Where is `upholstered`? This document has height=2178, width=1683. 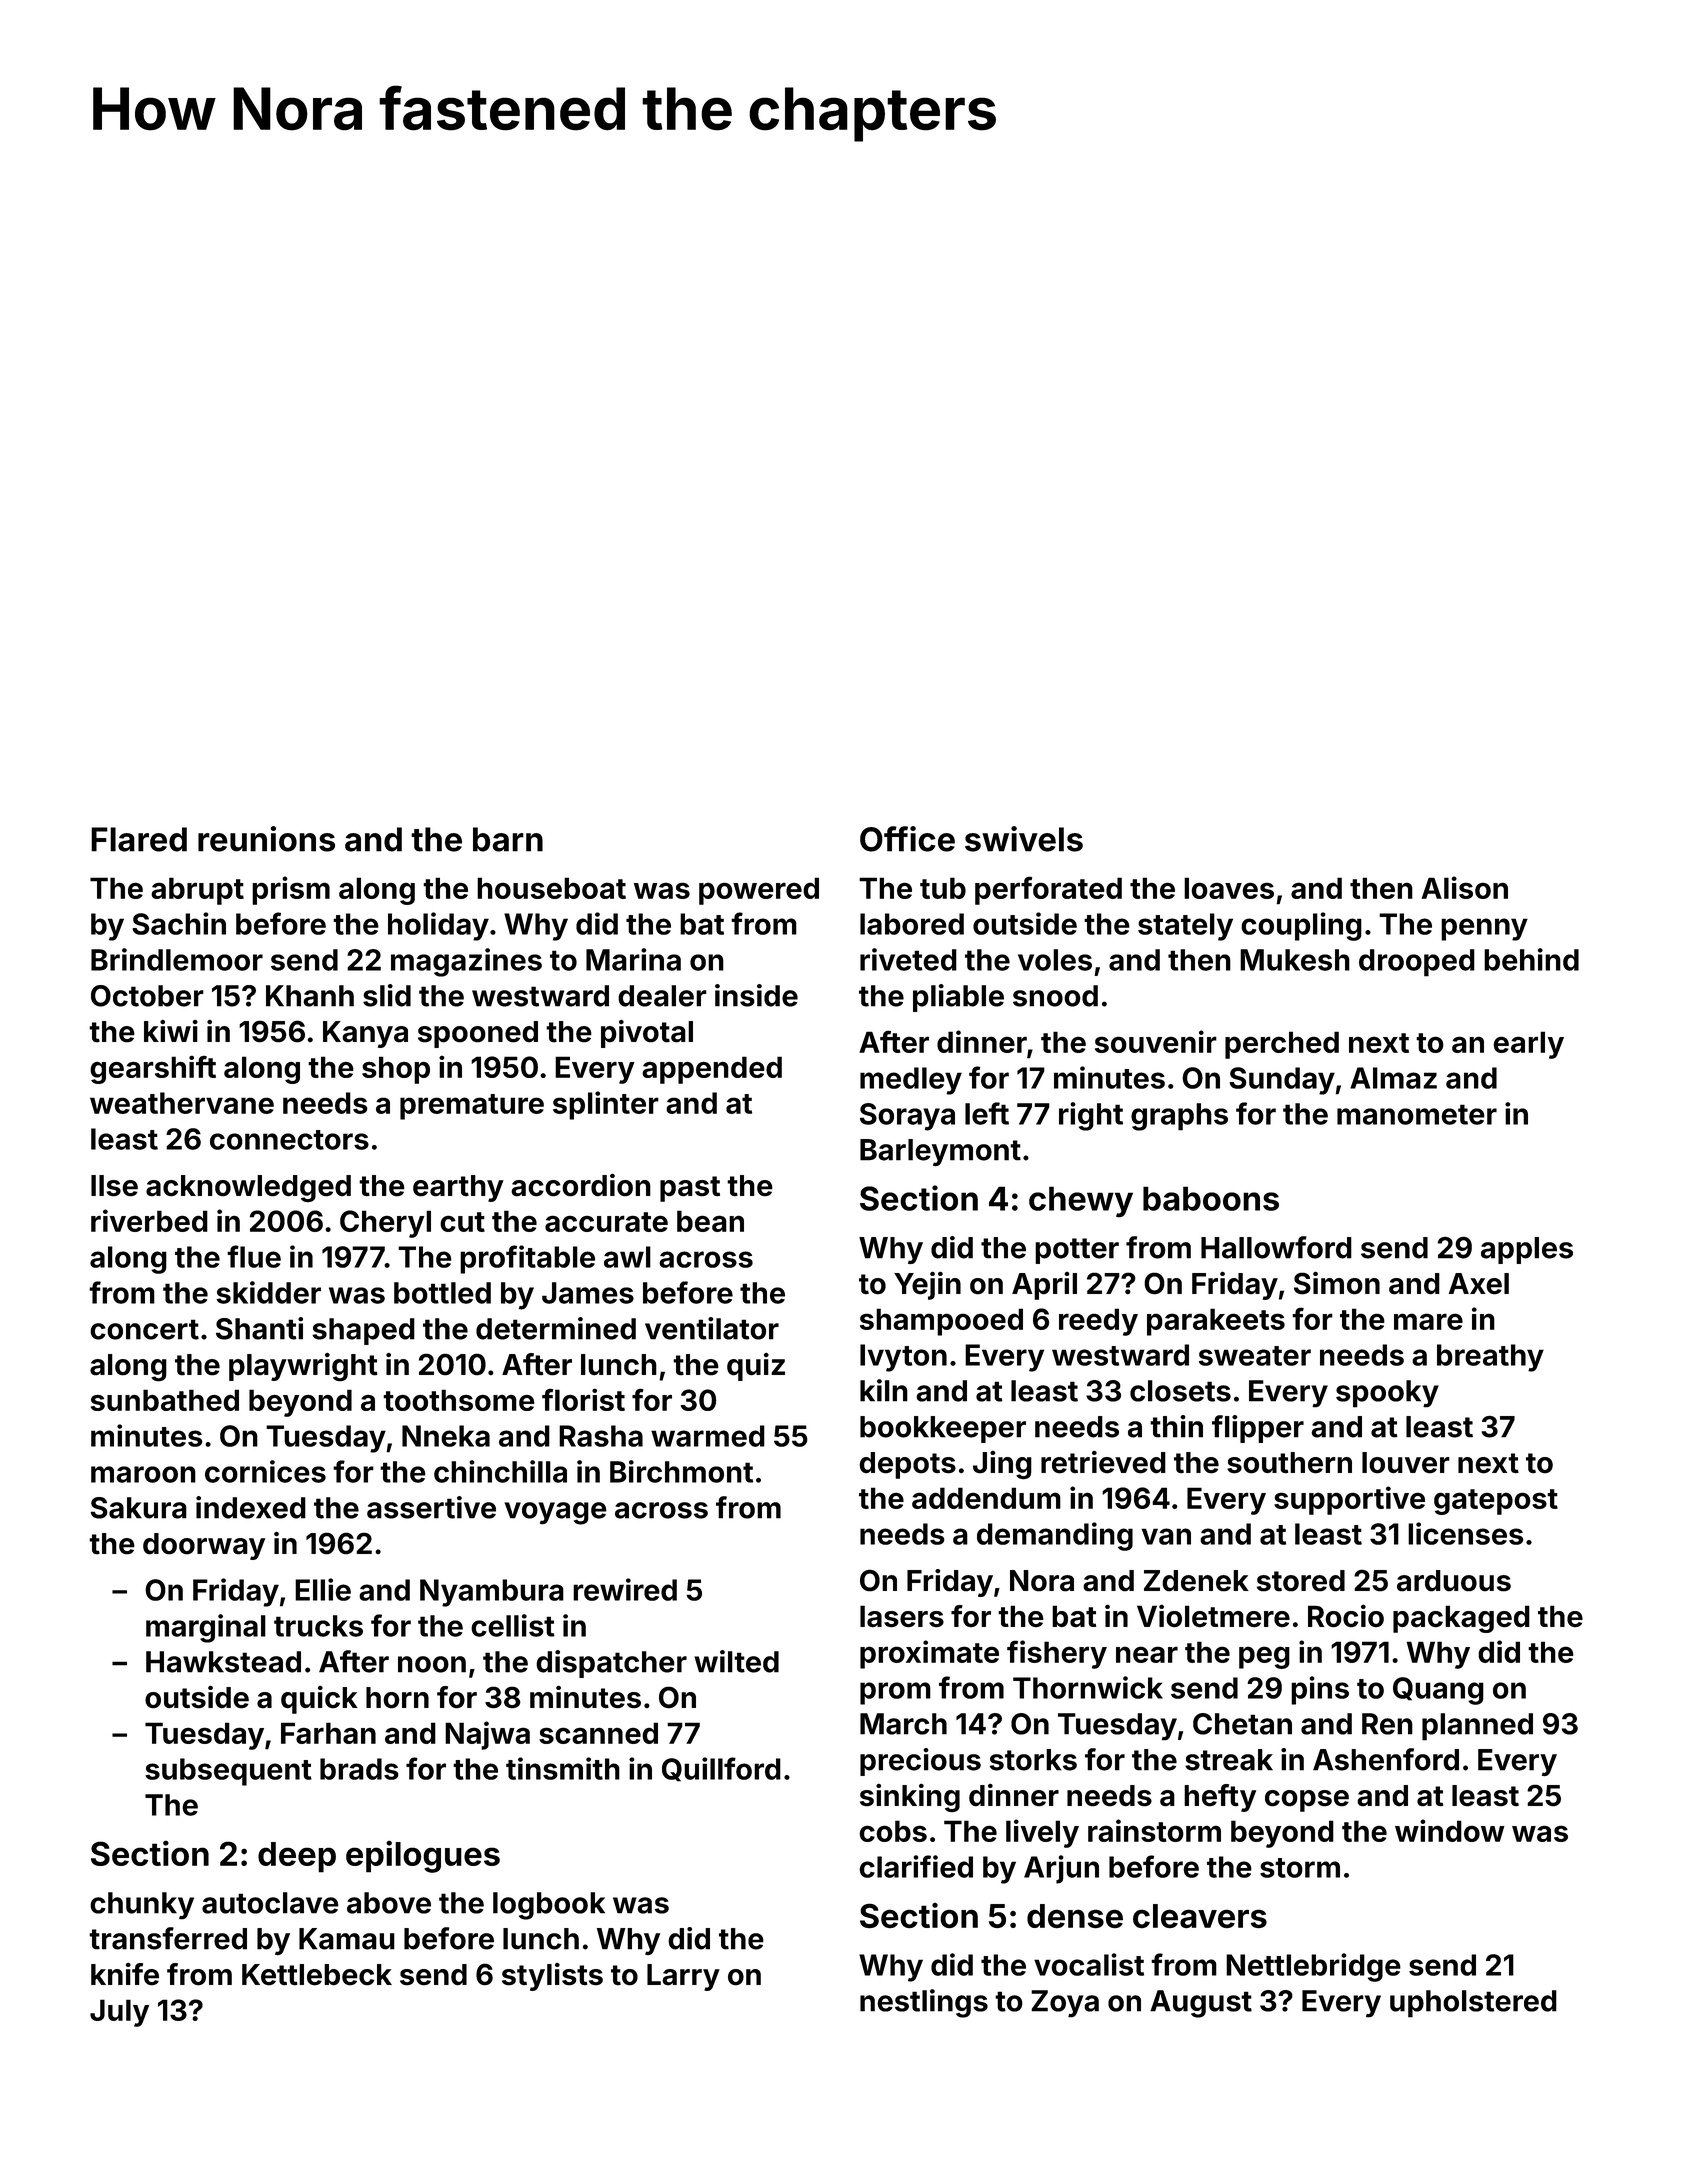 upholstered is located at coordinates (1473, 2004).
